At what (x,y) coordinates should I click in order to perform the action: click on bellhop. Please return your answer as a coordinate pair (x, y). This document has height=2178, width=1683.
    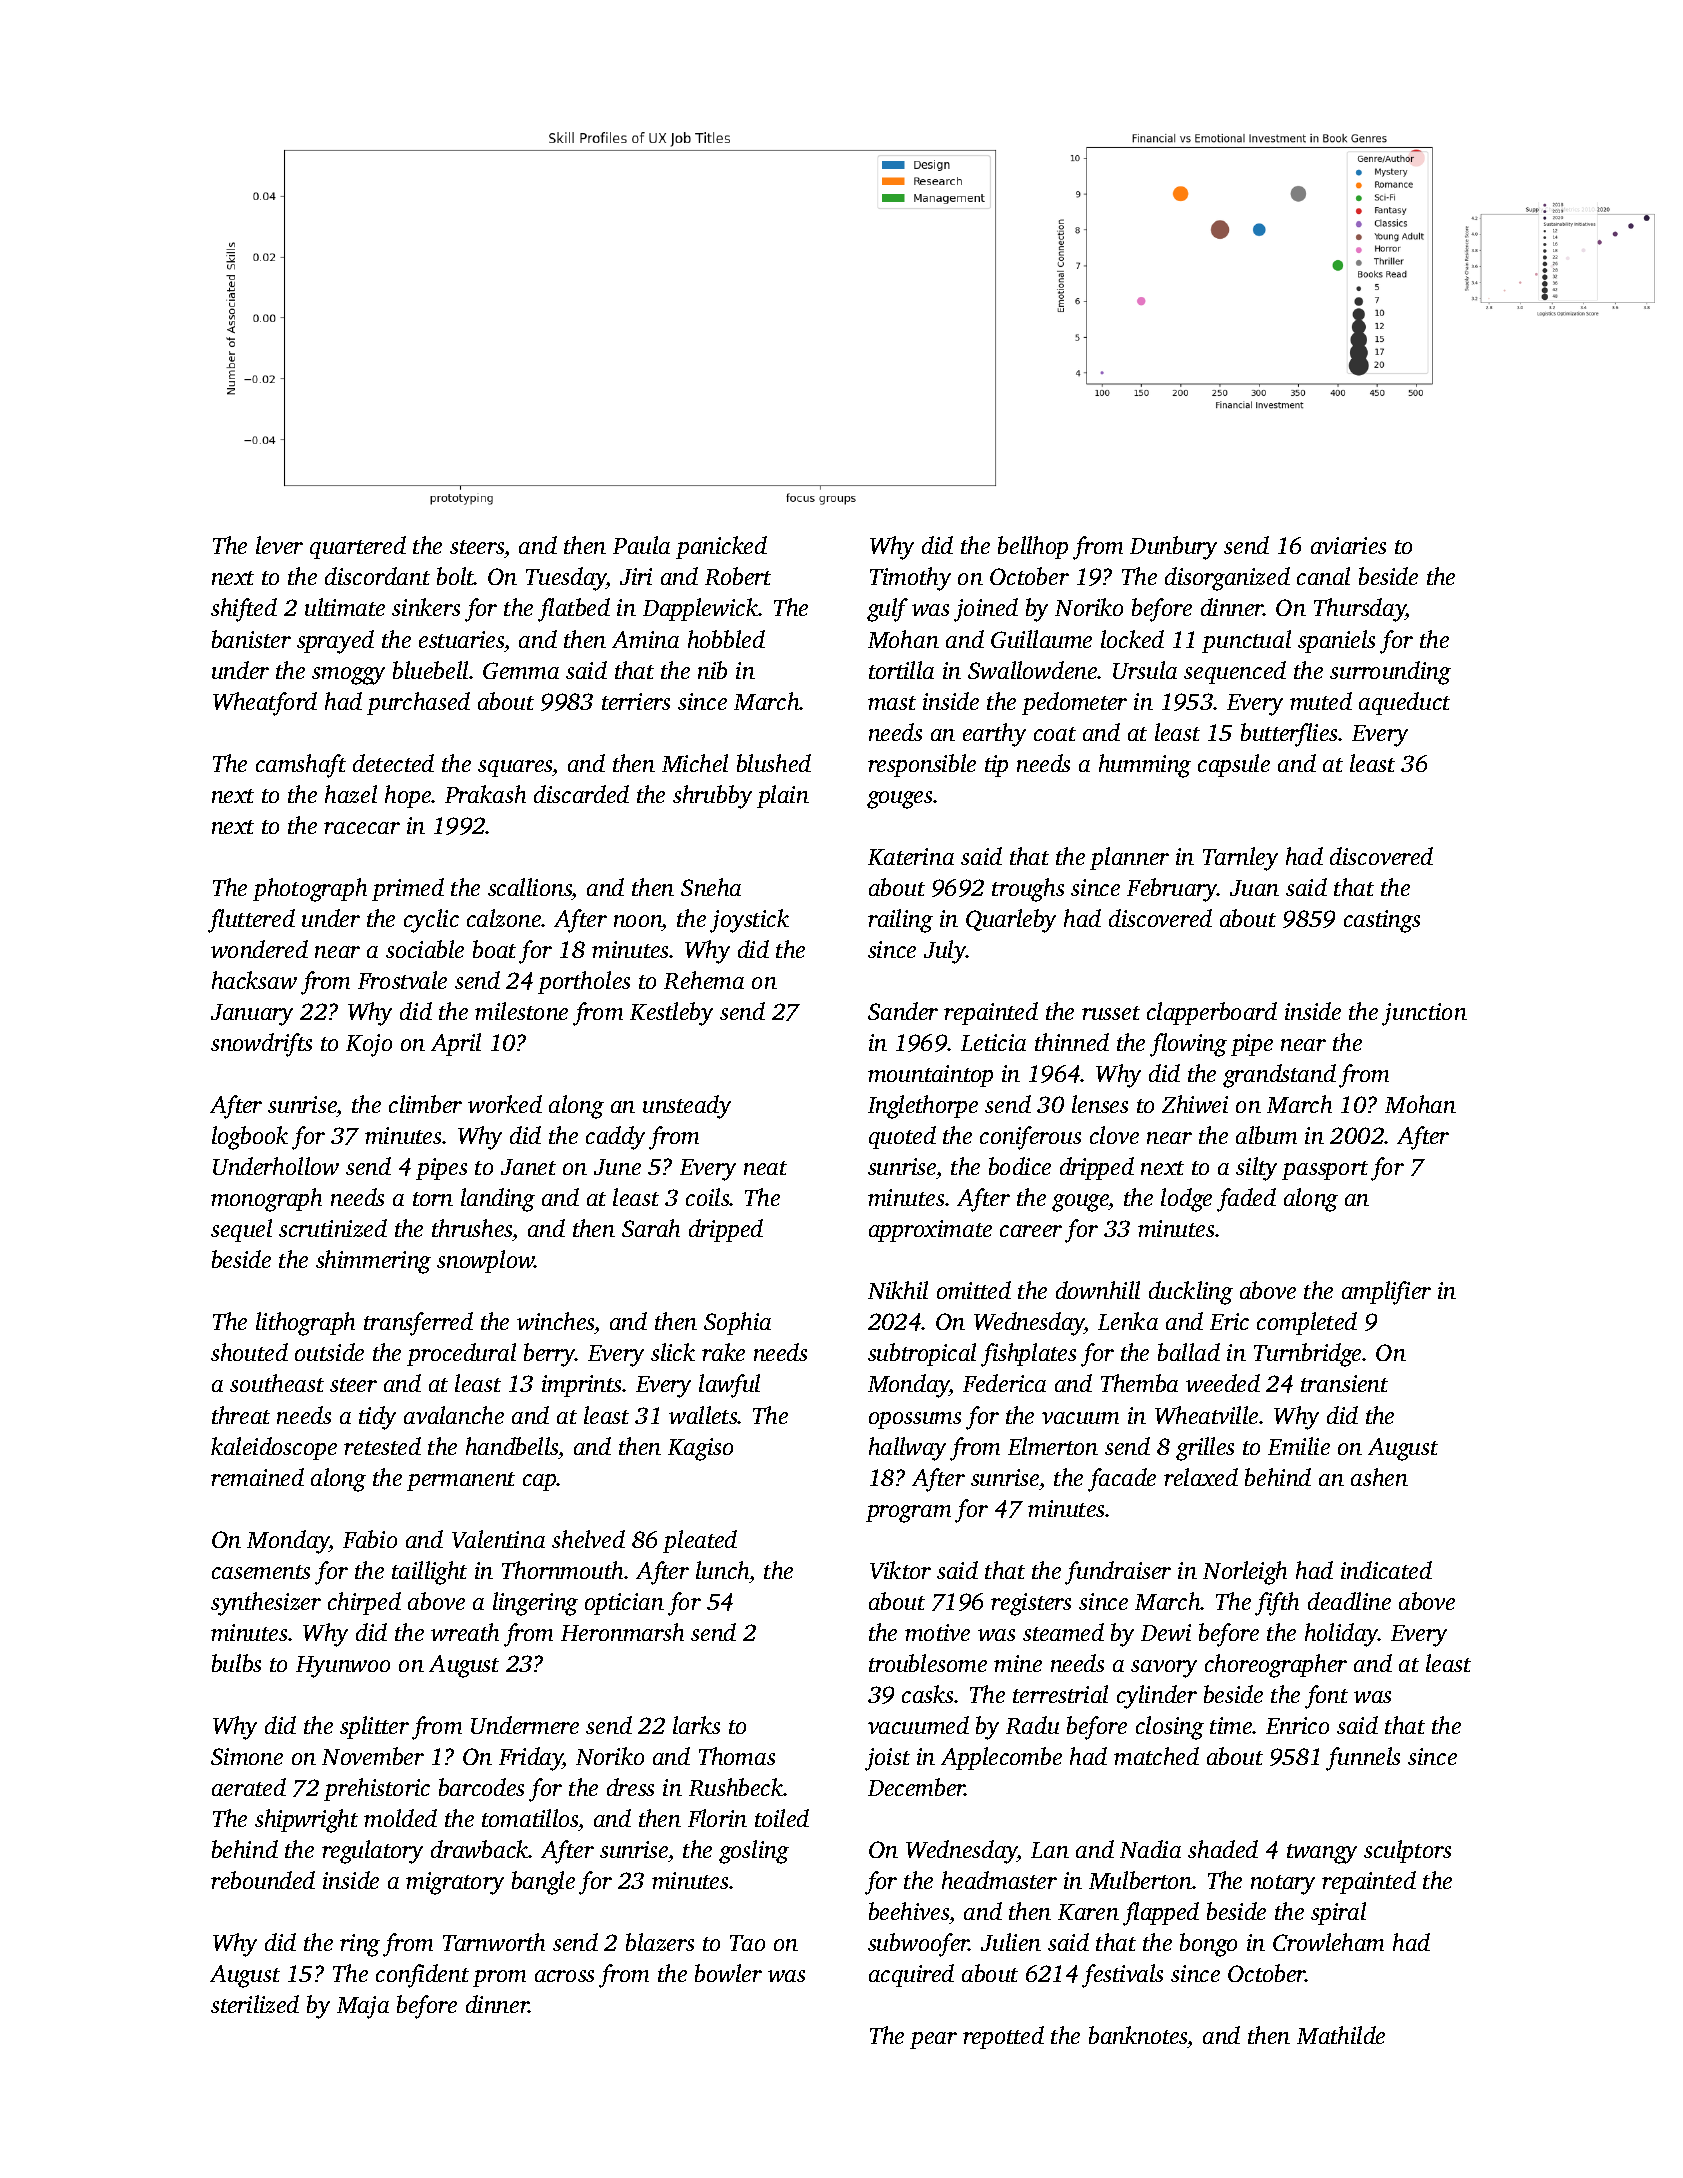
    Looking at the image, I should click on (1033, 547).
